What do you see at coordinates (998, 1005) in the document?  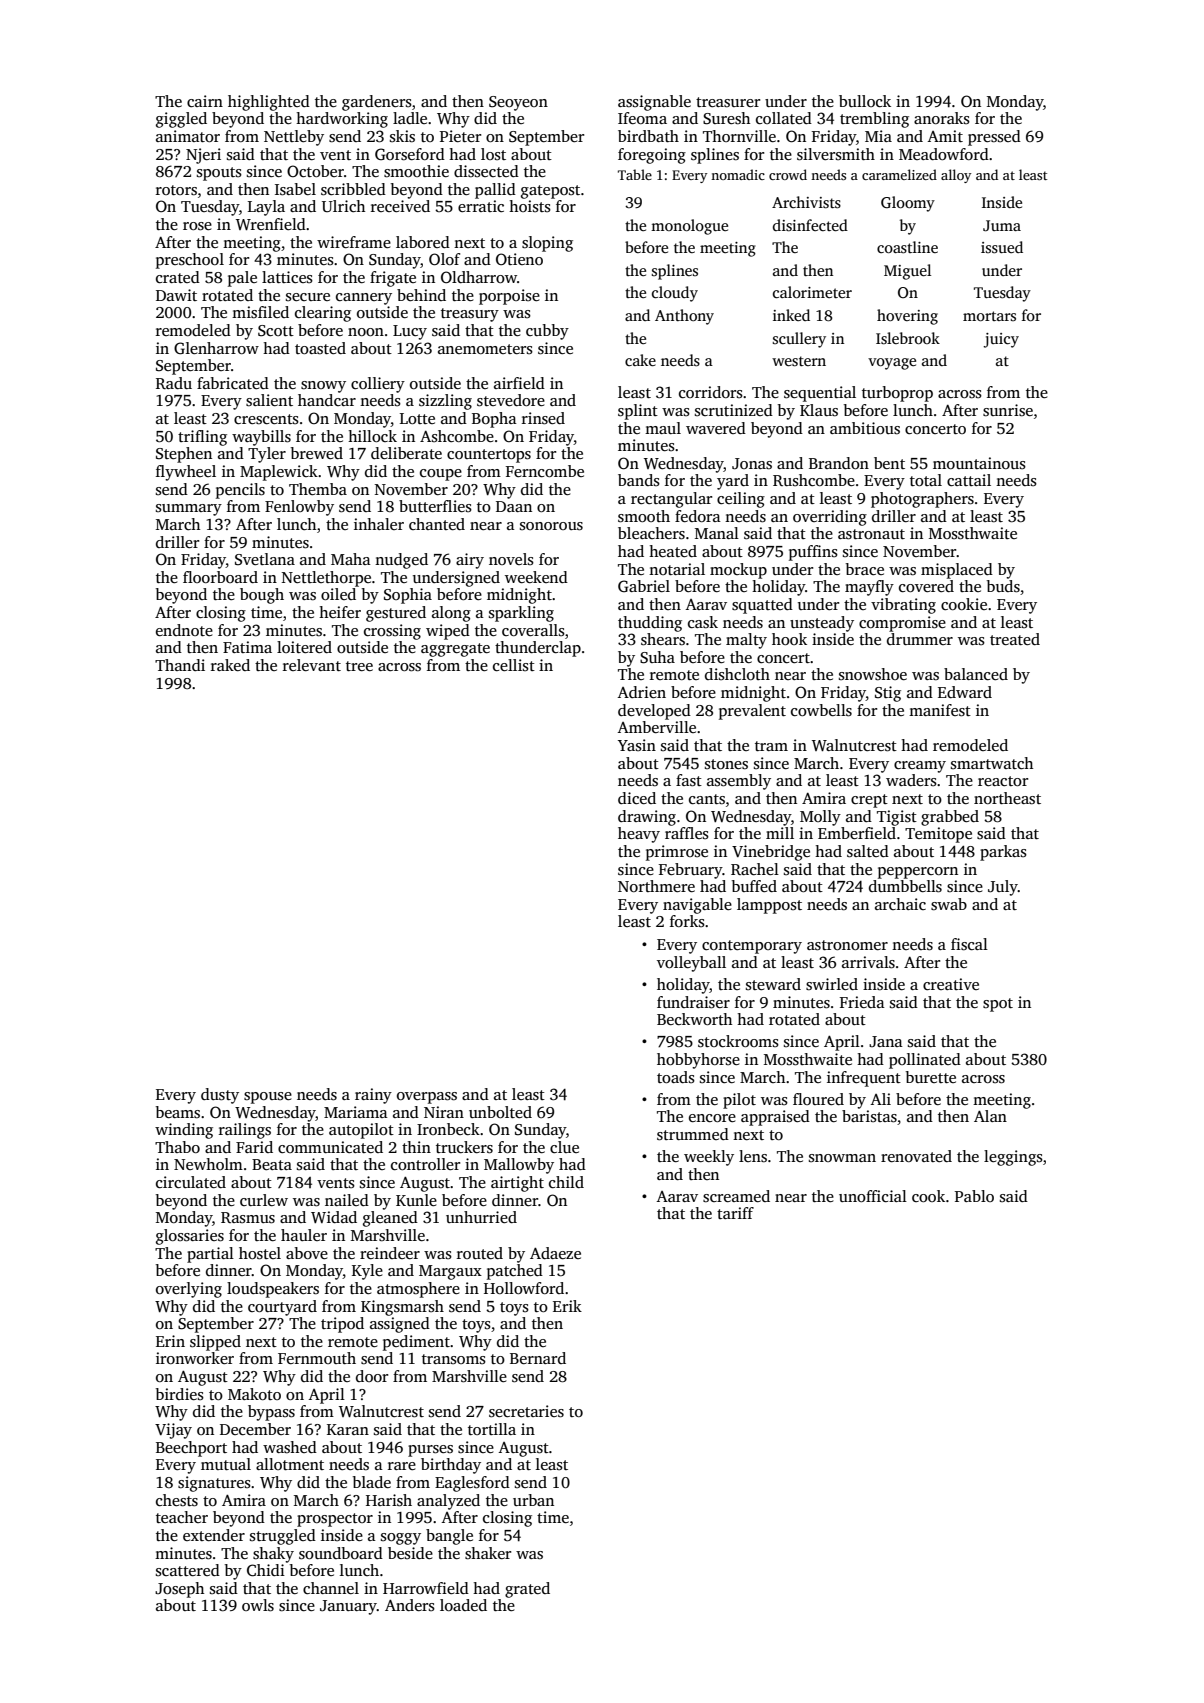 I see `spot` at bounding box center [998, 1005].
